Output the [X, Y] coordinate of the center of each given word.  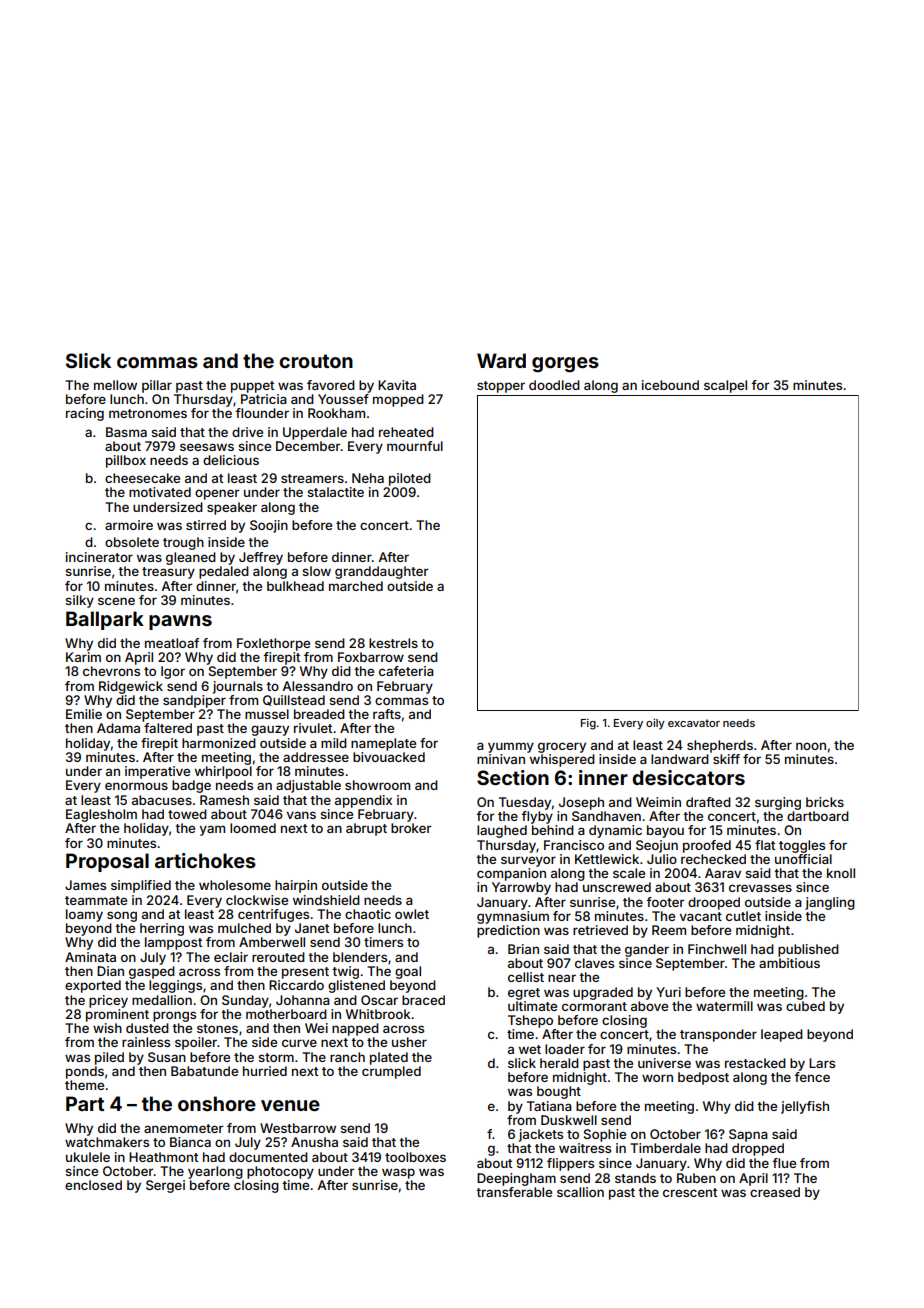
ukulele [88, 1157]
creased [775, 1192]
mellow [115, 385]
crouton [316, 361]
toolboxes [415, 1157]
